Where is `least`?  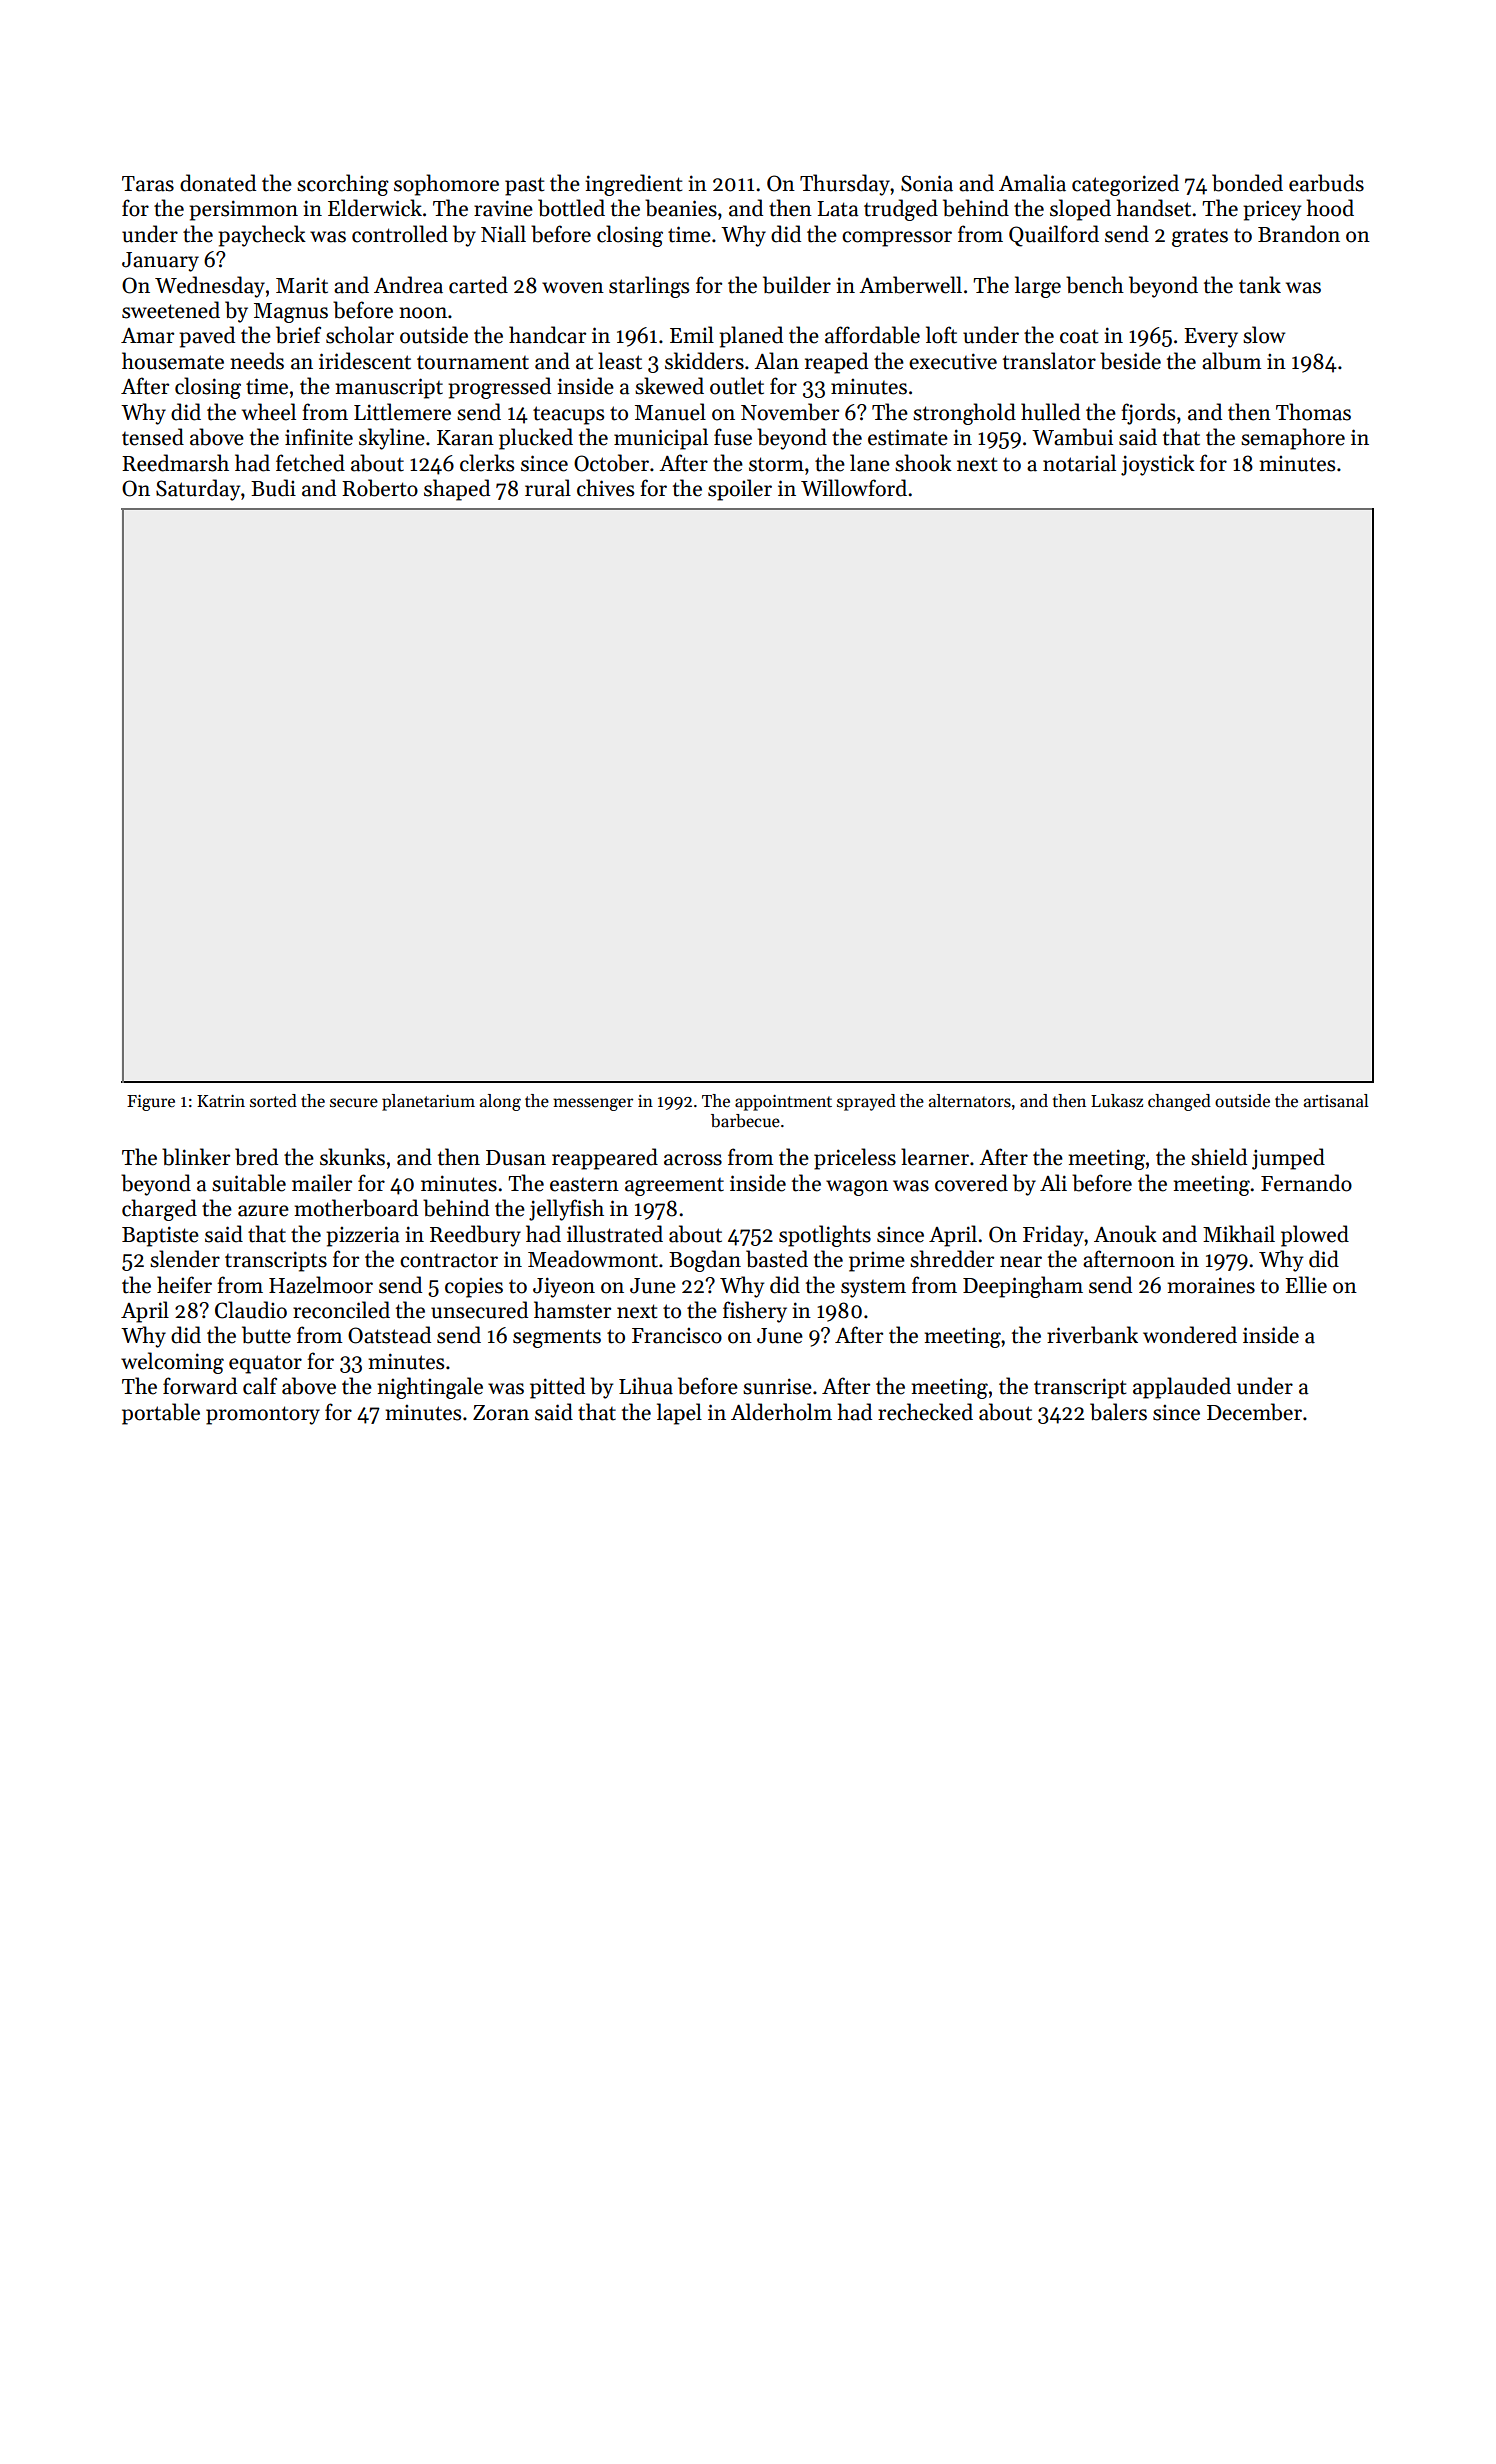 least is located at coordinates (620, 361).
